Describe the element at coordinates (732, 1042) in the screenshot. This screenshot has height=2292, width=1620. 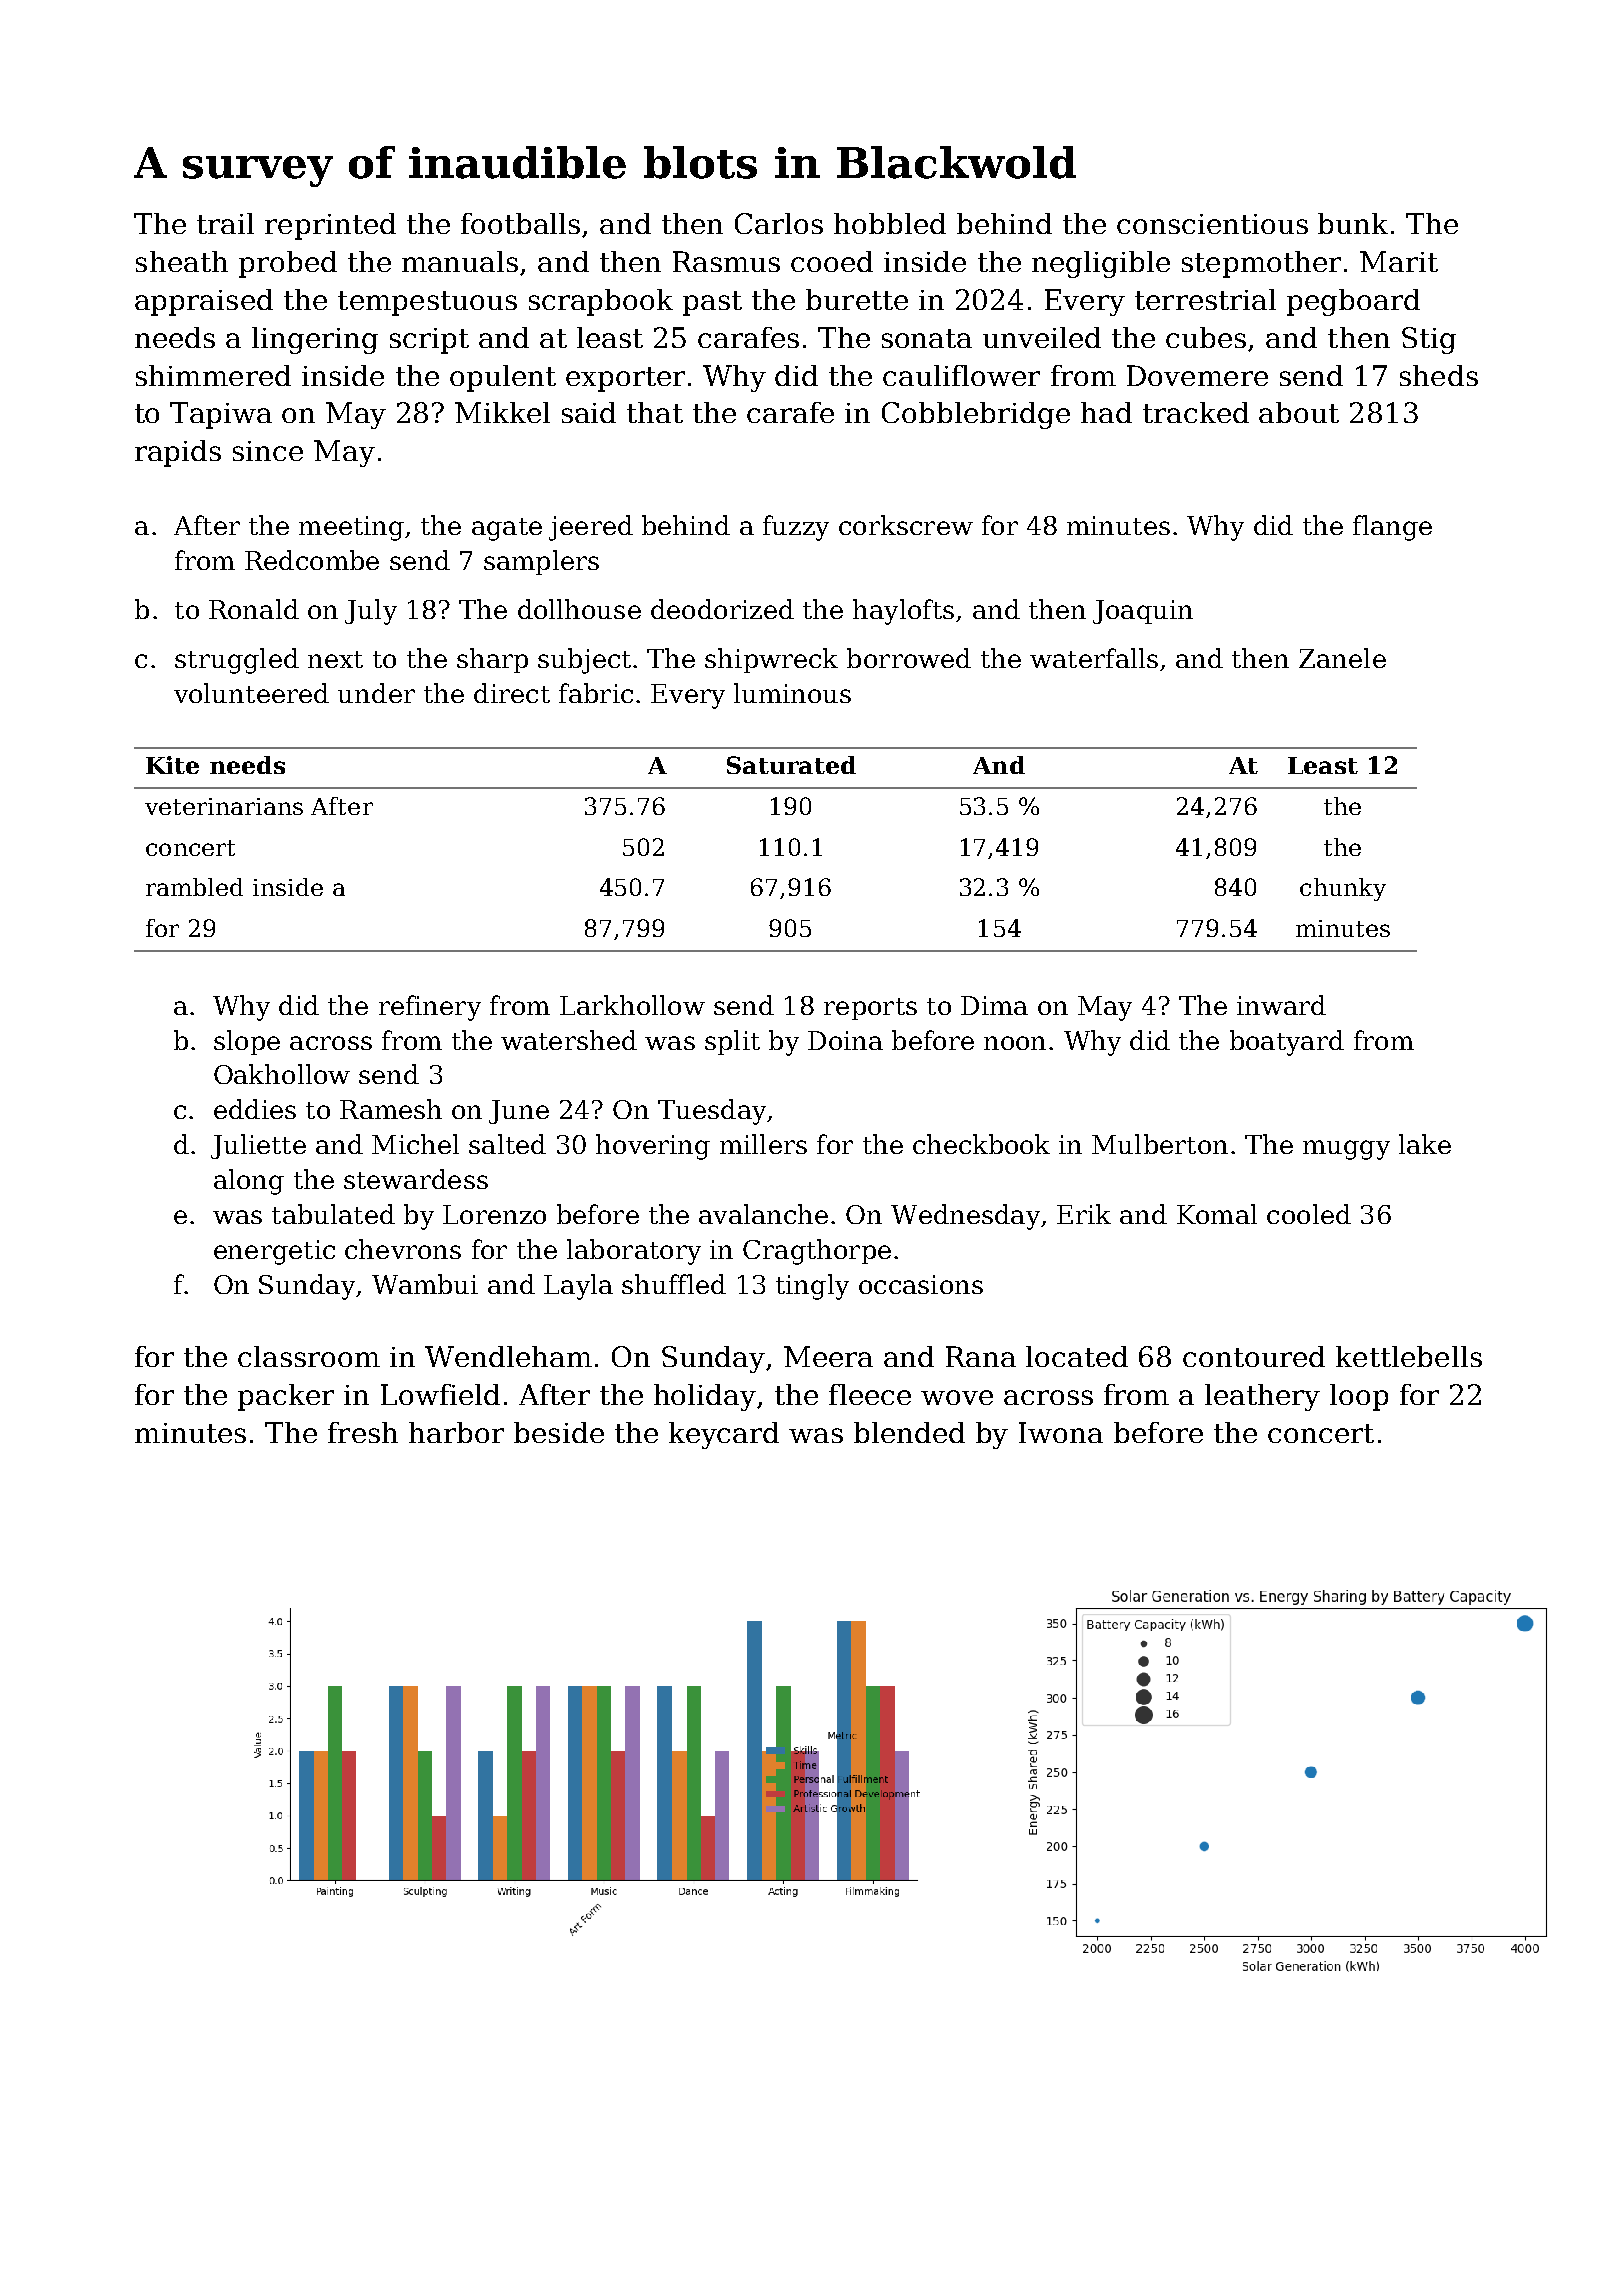
I see `split` at that location.
